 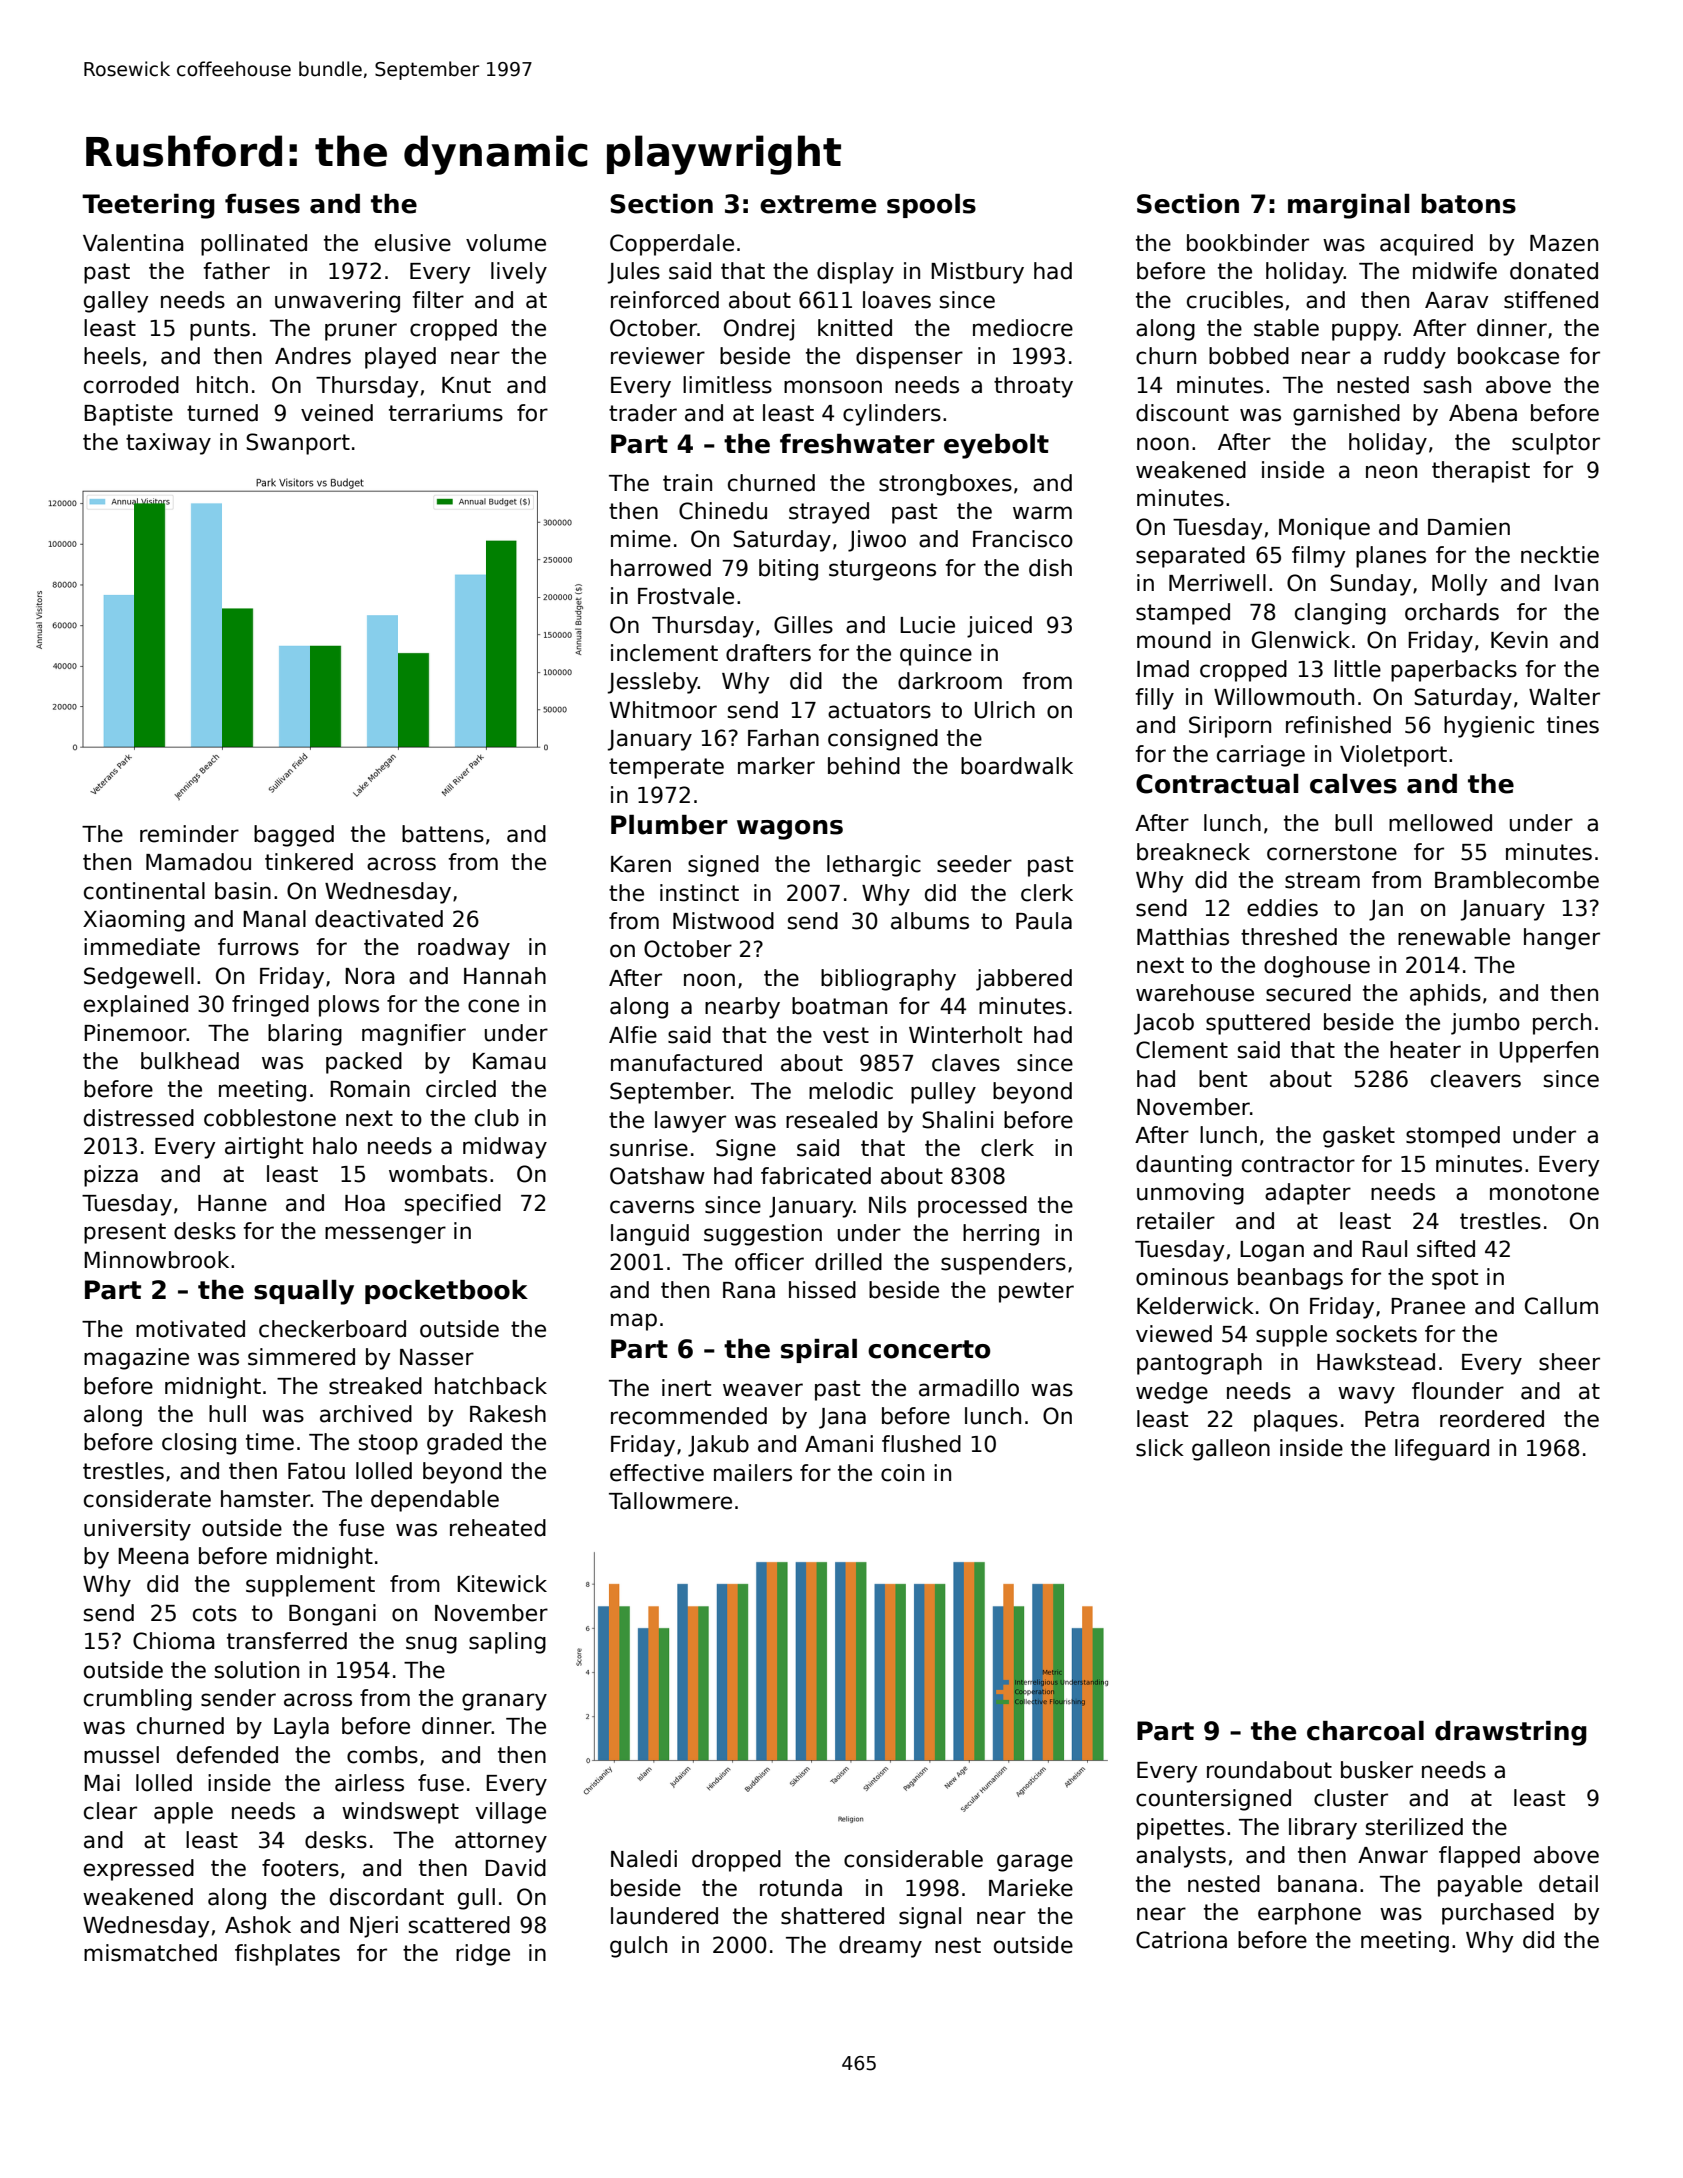 I want to click on purchased, so click(x=1498, y=1914).
